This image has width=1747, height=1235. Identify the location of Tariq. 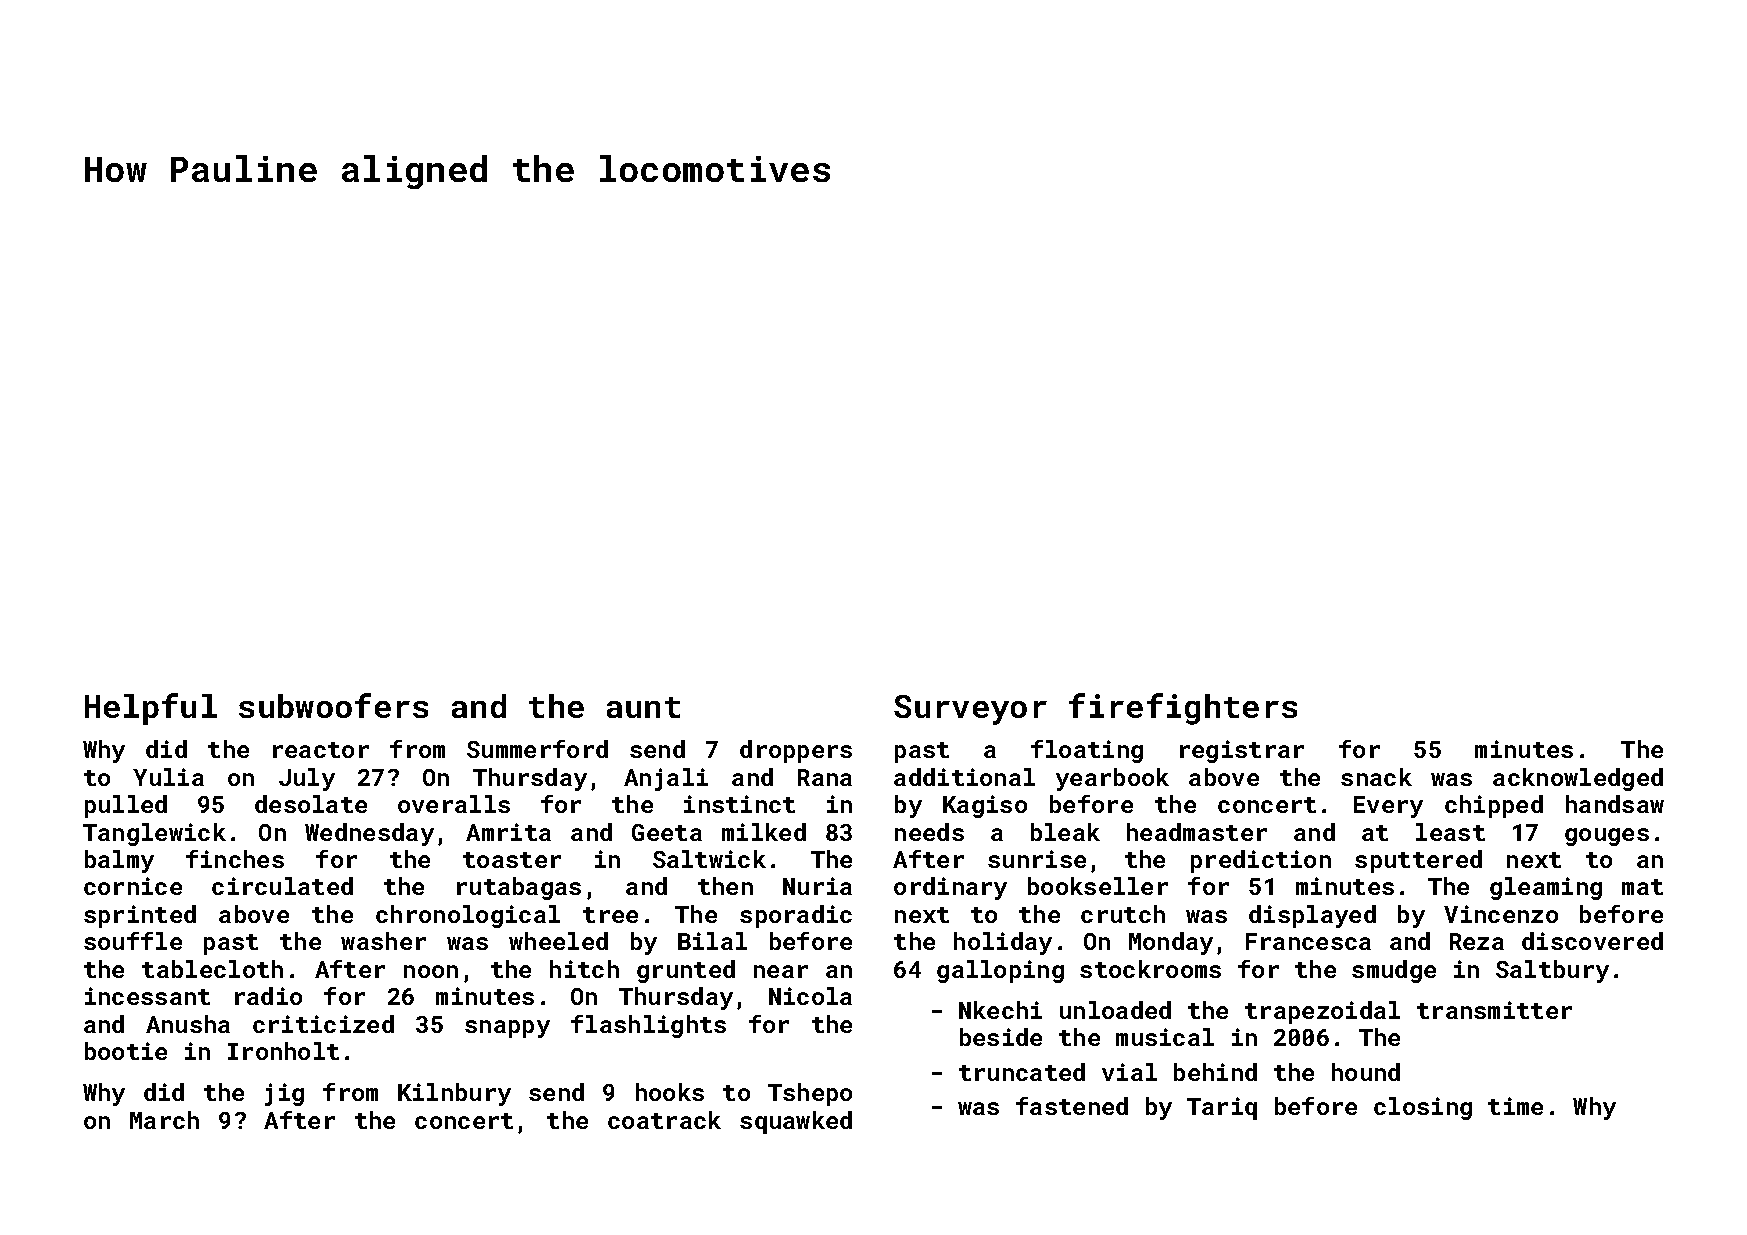
(1222, 1108).
